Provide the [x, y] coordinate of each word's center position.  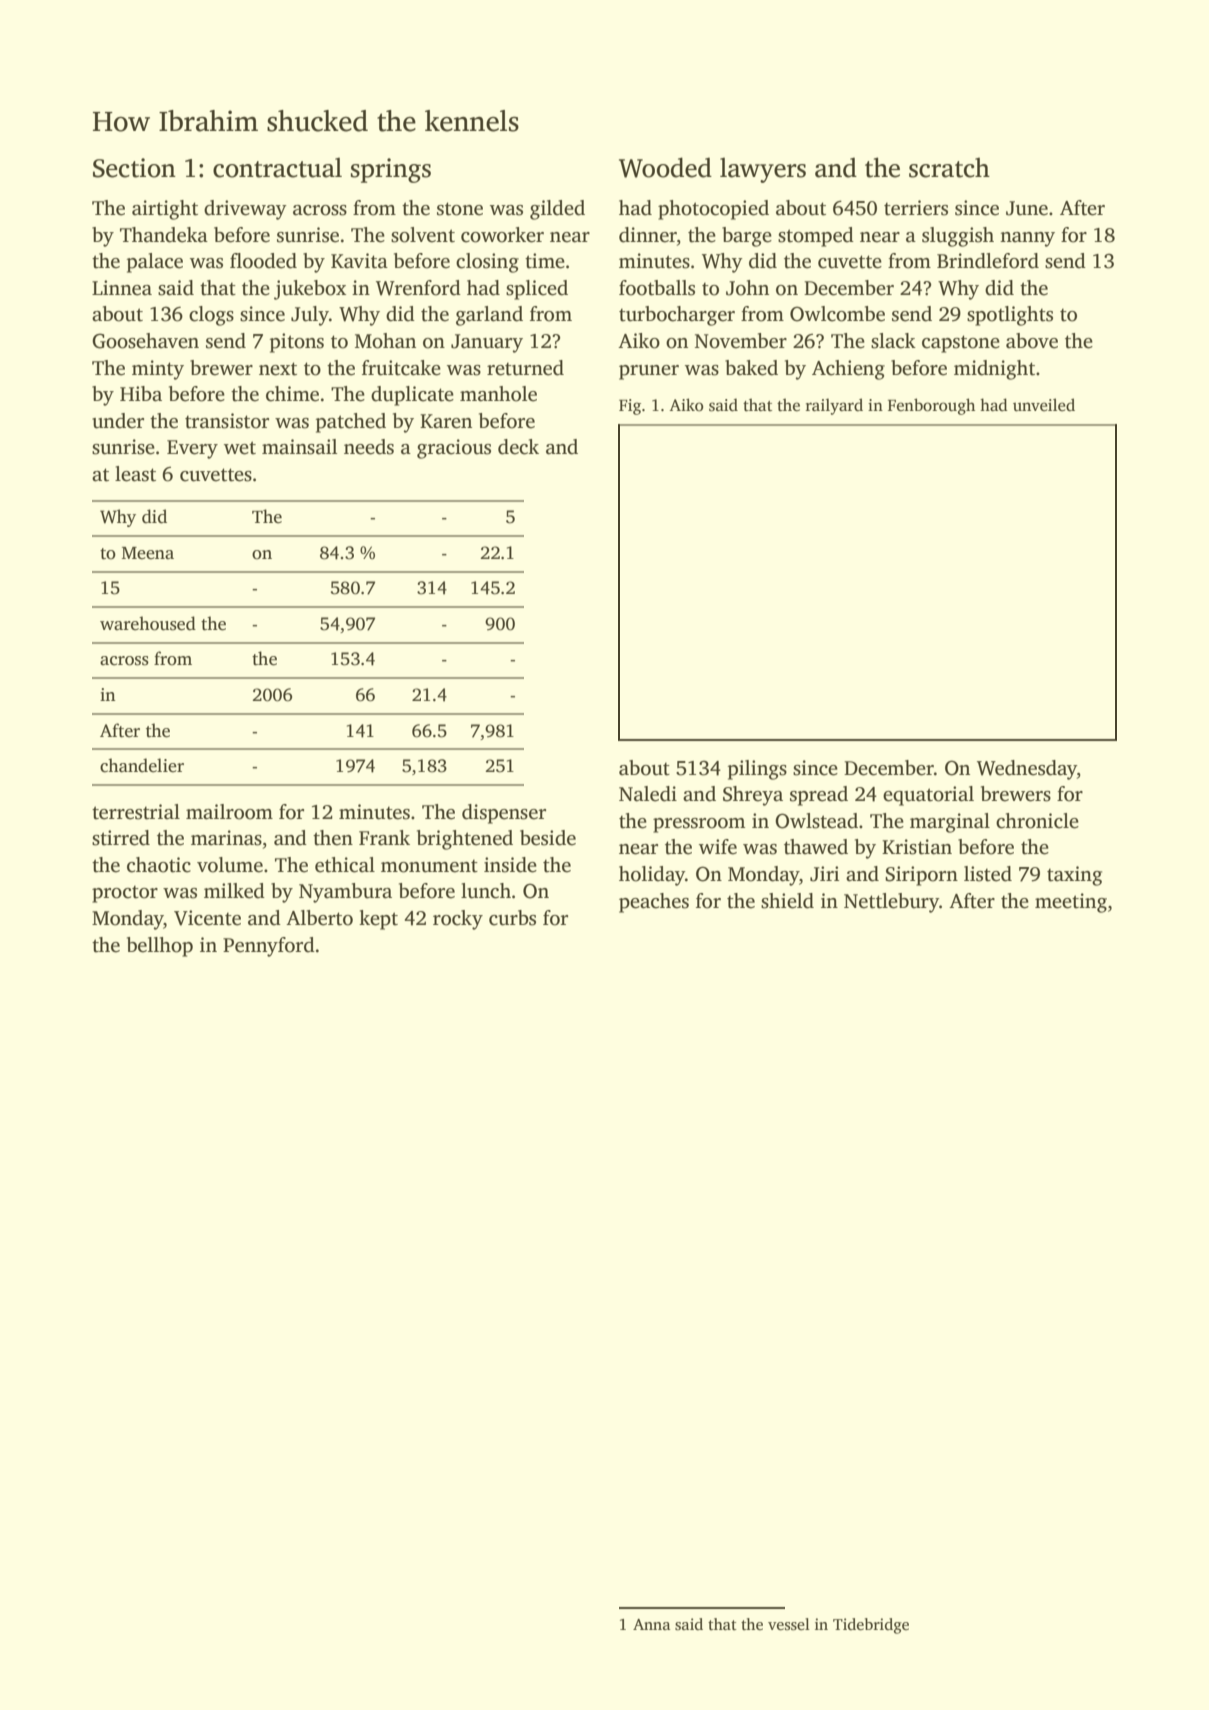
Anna [651, 1624]
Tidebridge [871, 1626]
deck [518, 447]
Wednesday [1027, 770]
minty [158, 370]
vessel [789, 1624]
